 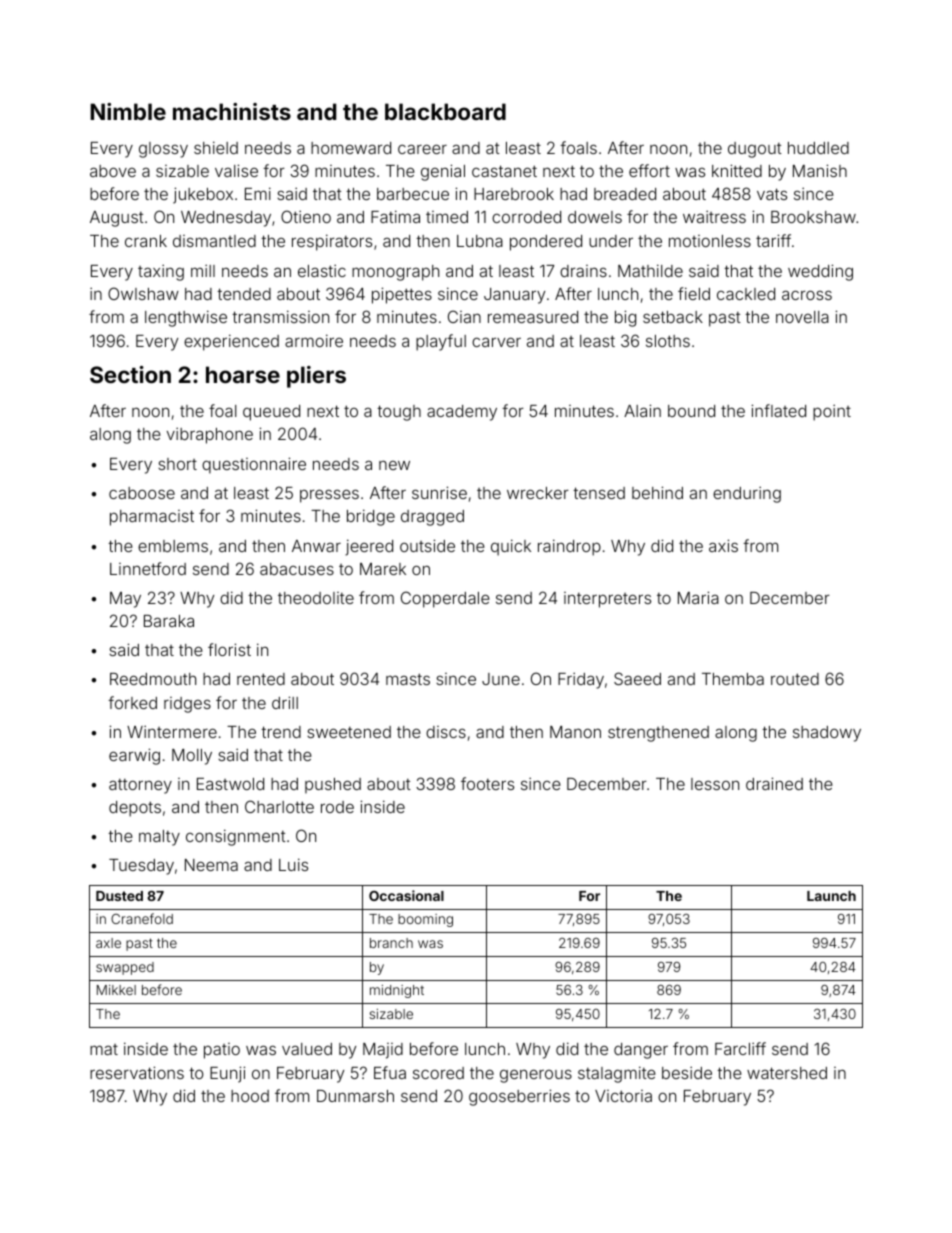 What do you see at coordinates (230, 784) in the screenshot?
I see `Eastwold` at bounding box center [230, 784].
